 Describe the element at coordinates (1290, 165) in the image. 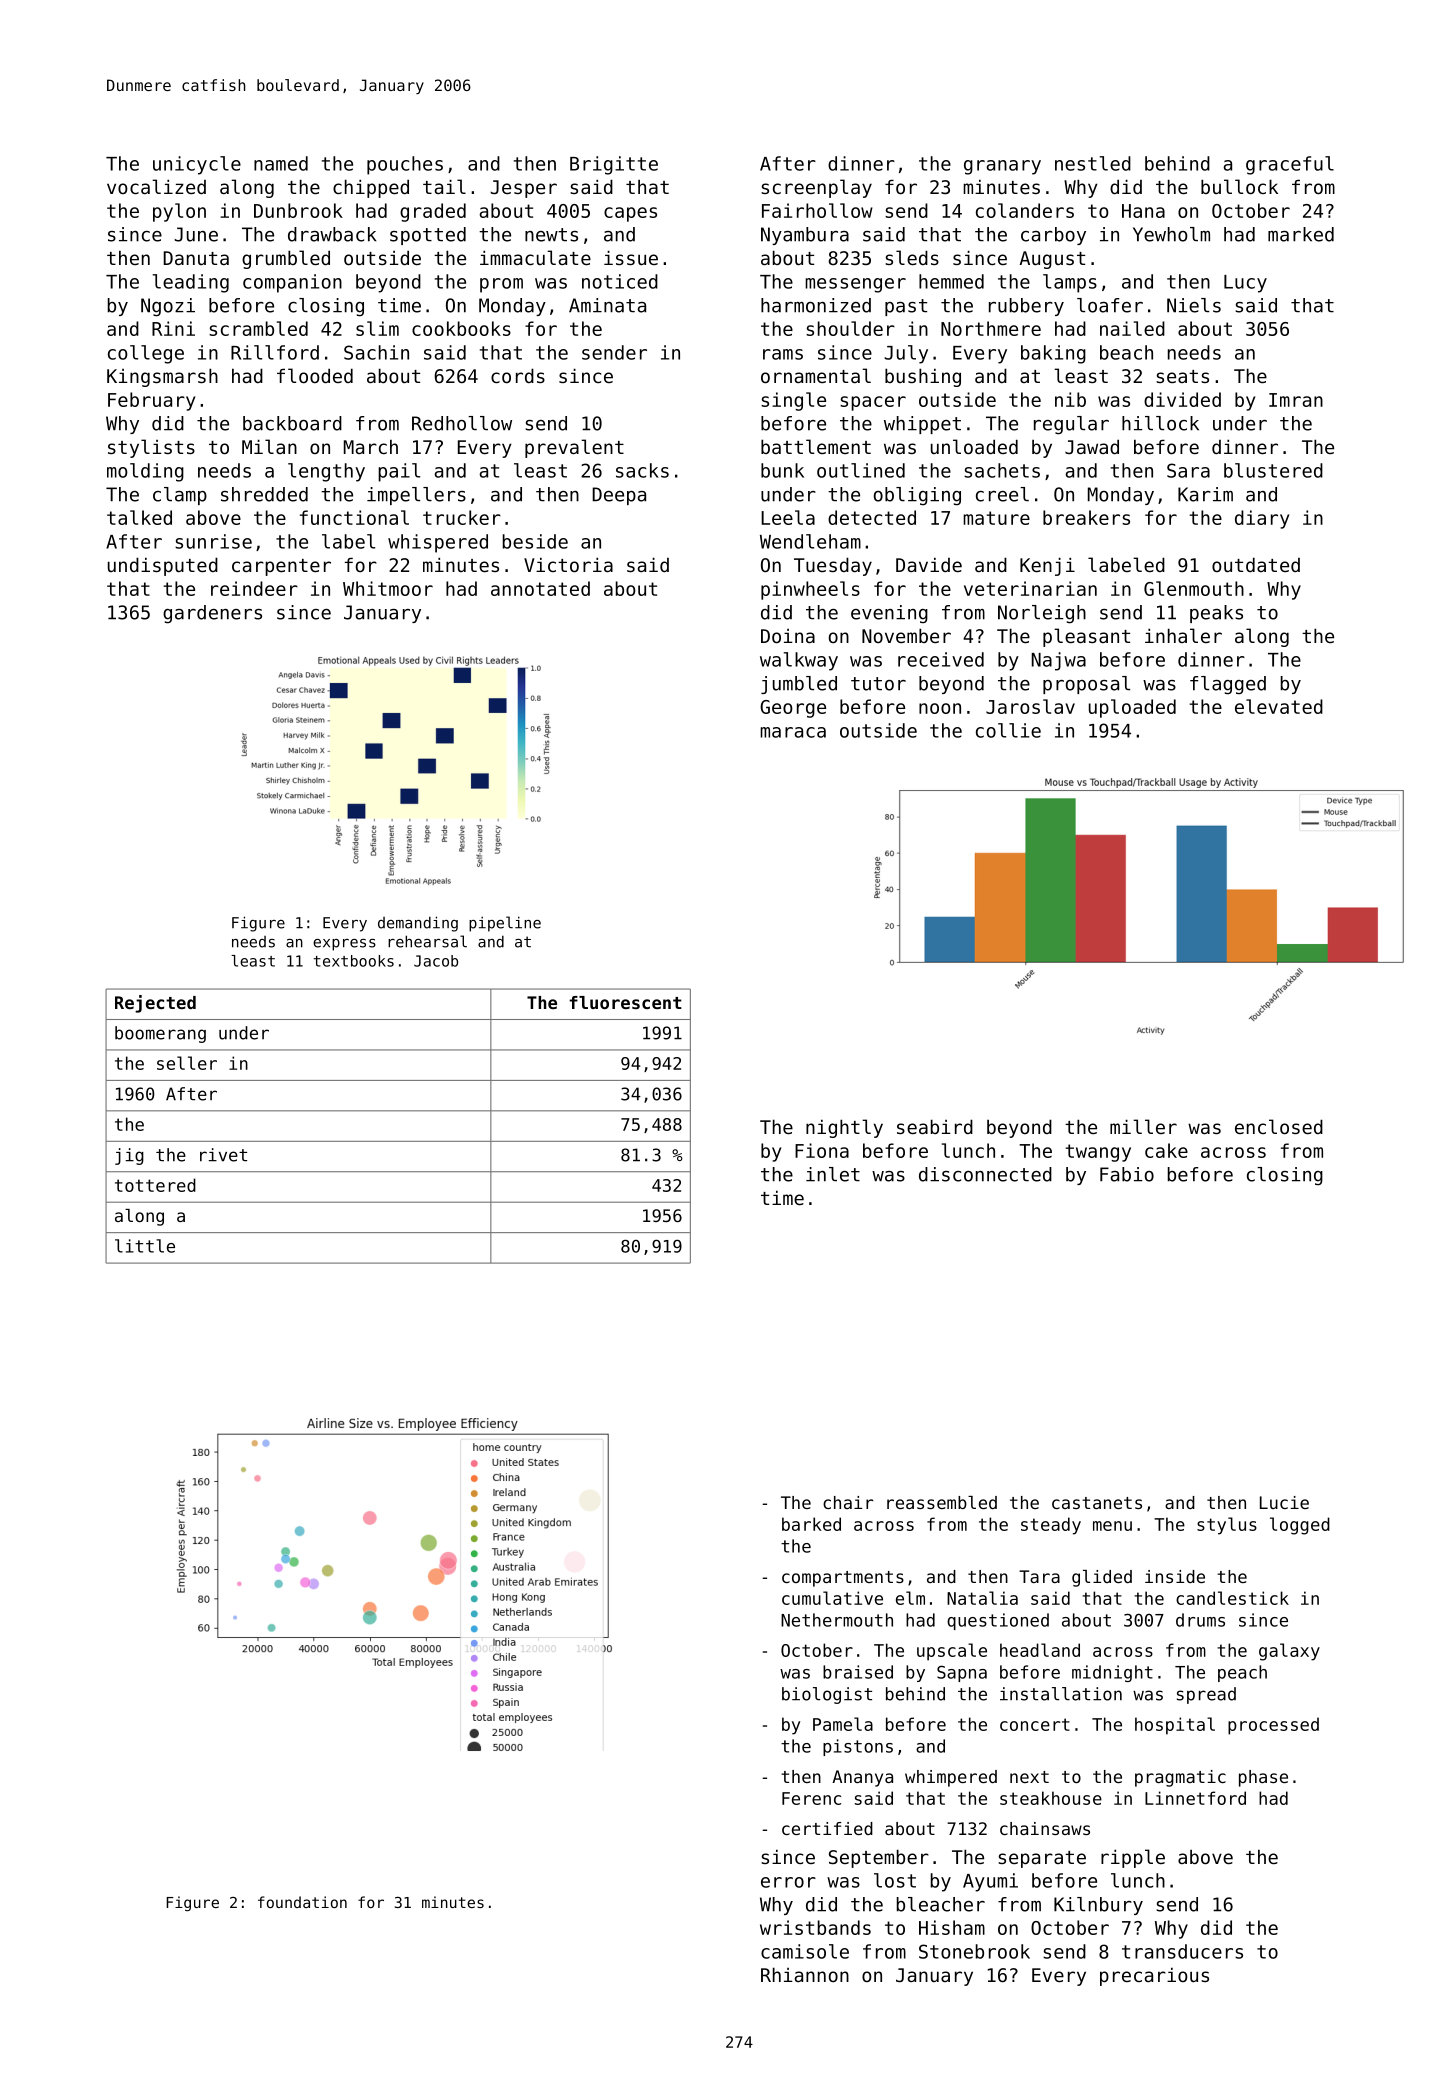

I see `graceful` at that location.
